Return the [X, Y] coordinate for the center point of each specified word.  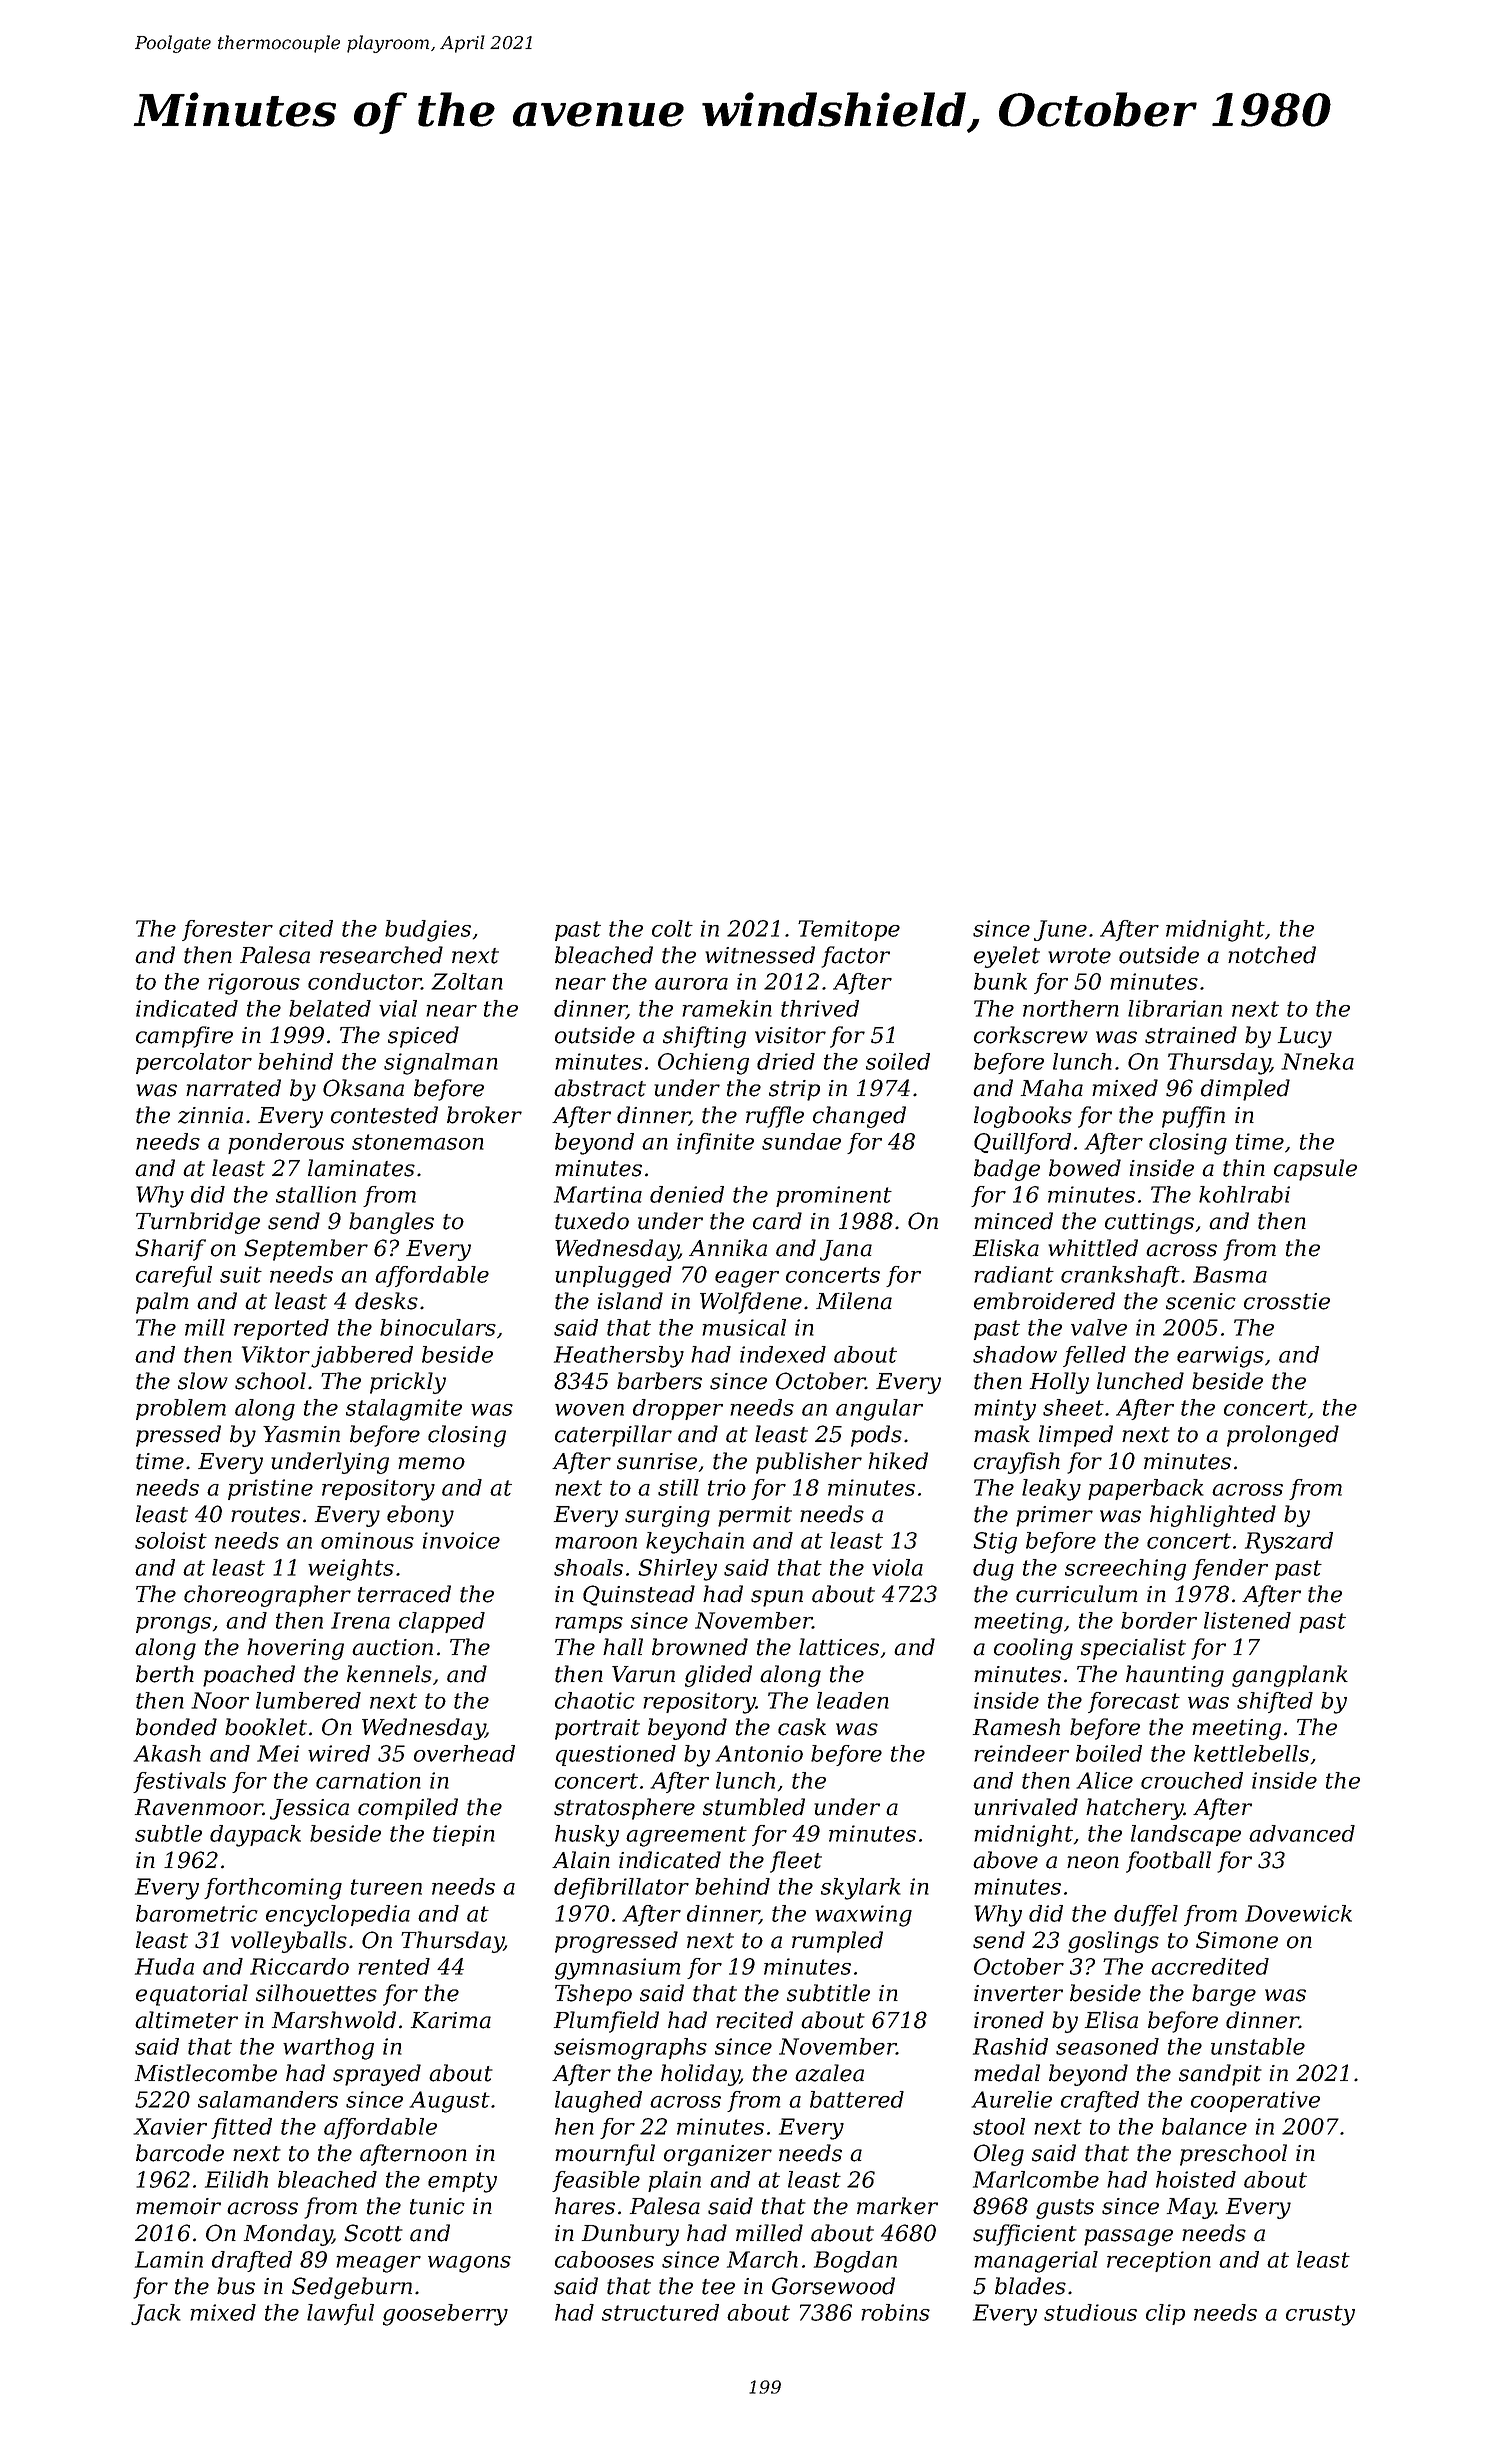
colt [672, 928]
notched [1272, 955]
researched [381, 955]
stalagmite [404, 1410]
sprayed [377, 2075]
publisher [809, 1463]
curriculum [1077, 1594]
